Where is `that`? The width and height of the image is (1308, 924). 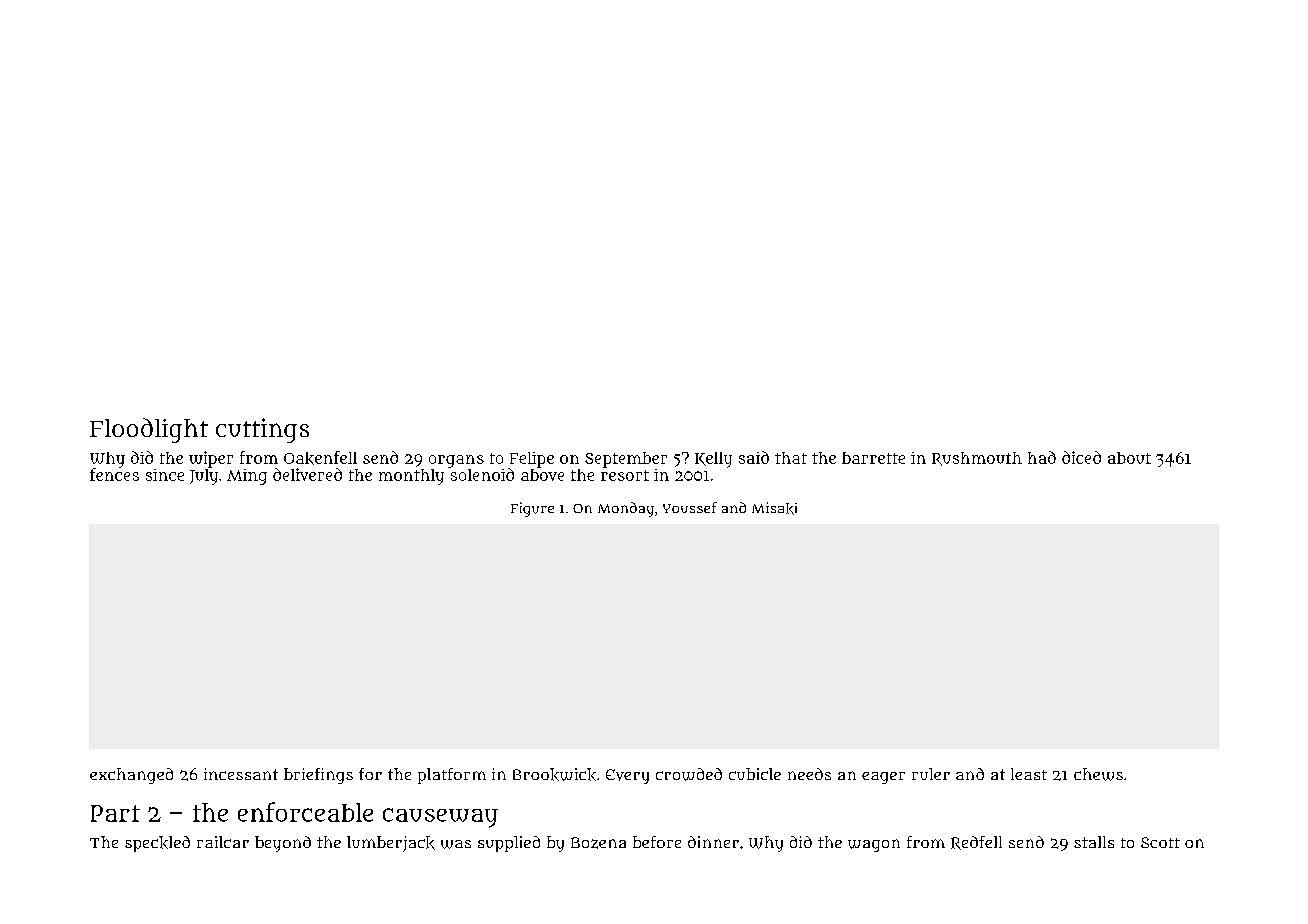 that is located at coordinates (791, 458).
